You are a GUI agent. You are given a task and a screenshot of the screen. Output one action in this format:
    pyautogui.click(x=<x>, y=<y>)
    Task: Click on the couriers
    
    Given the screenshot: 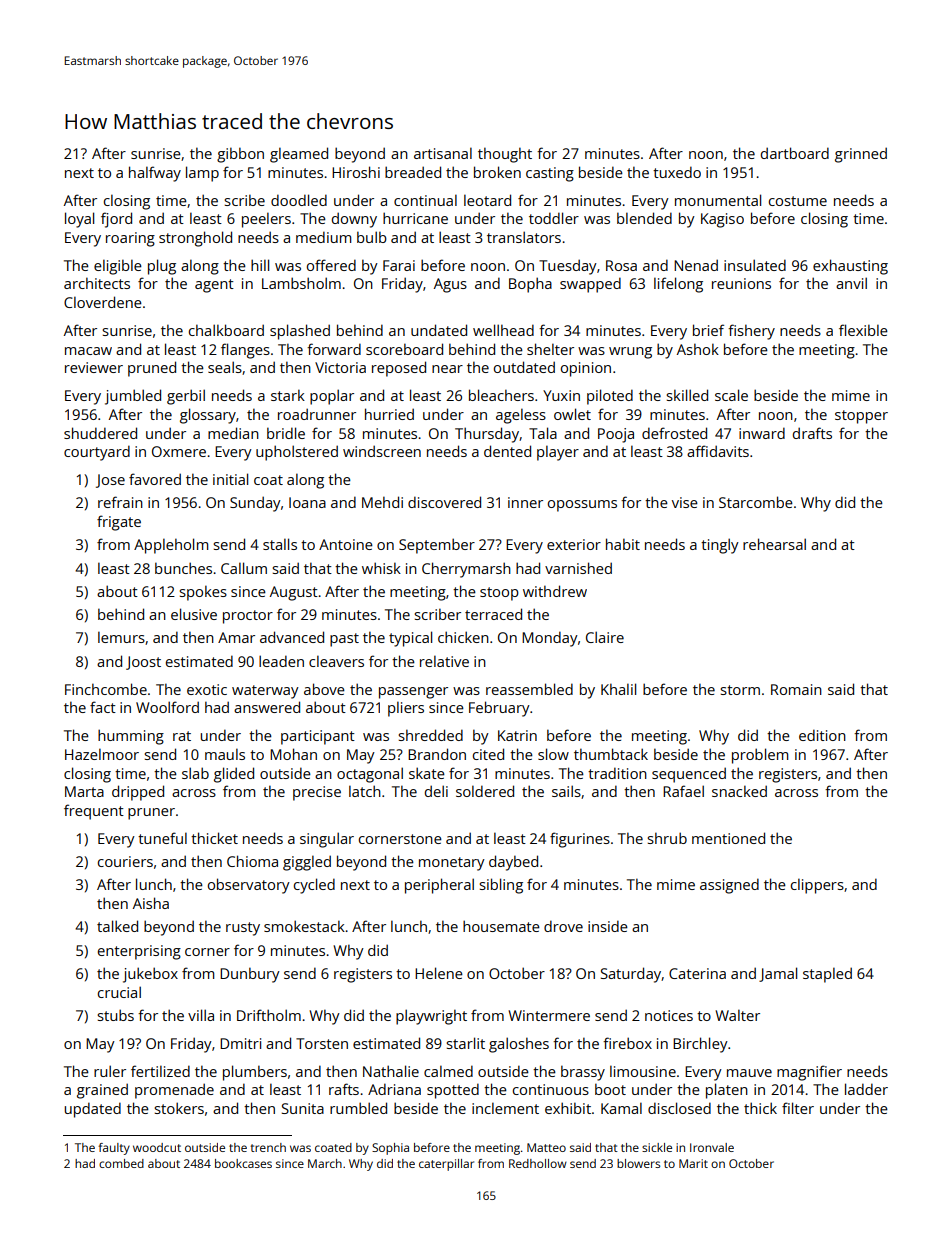 What is the action you would take?
    pyautogui.click(x=125, y=861)
